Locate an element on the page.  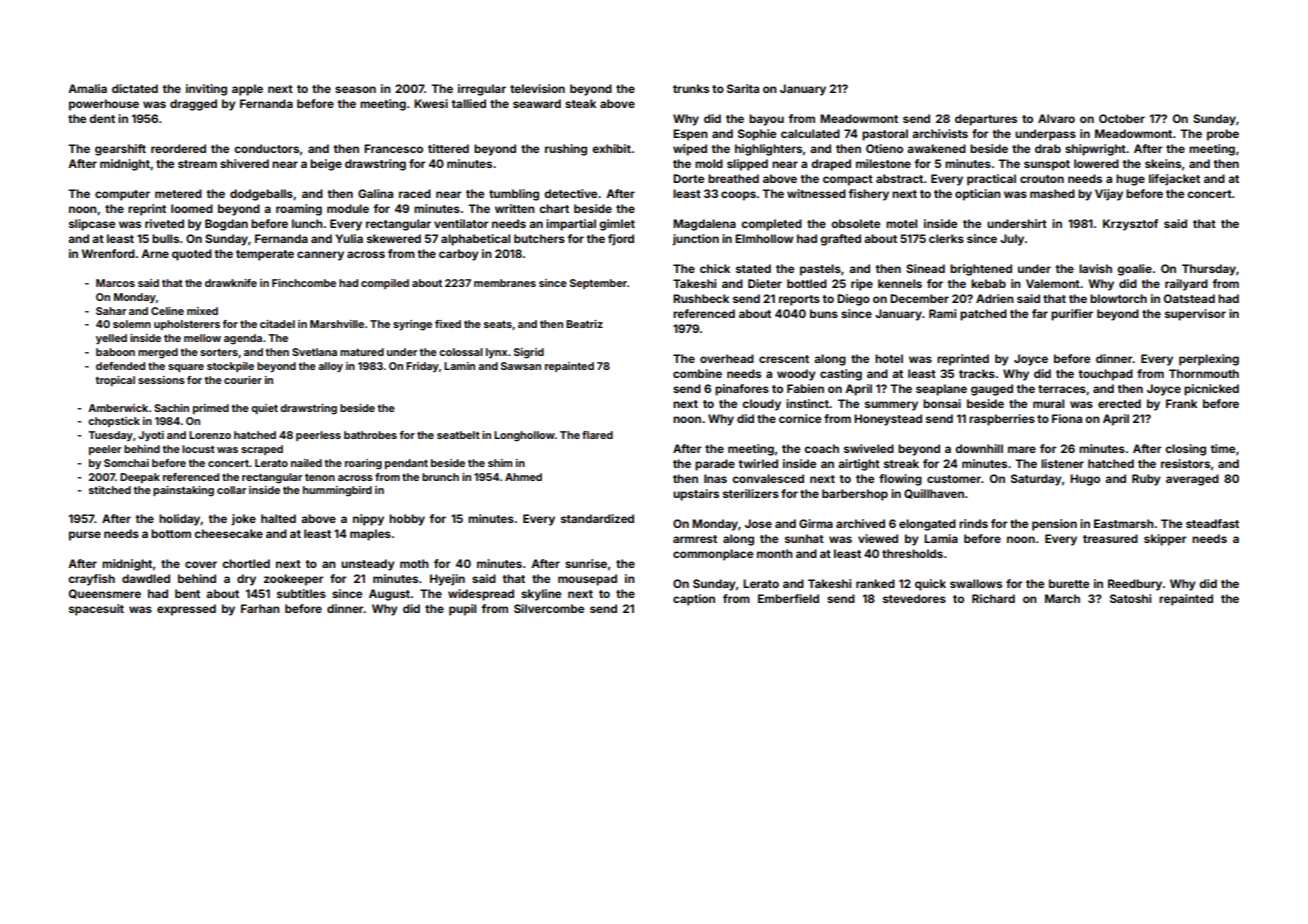
armrest is located at coordinates (695, 539).
